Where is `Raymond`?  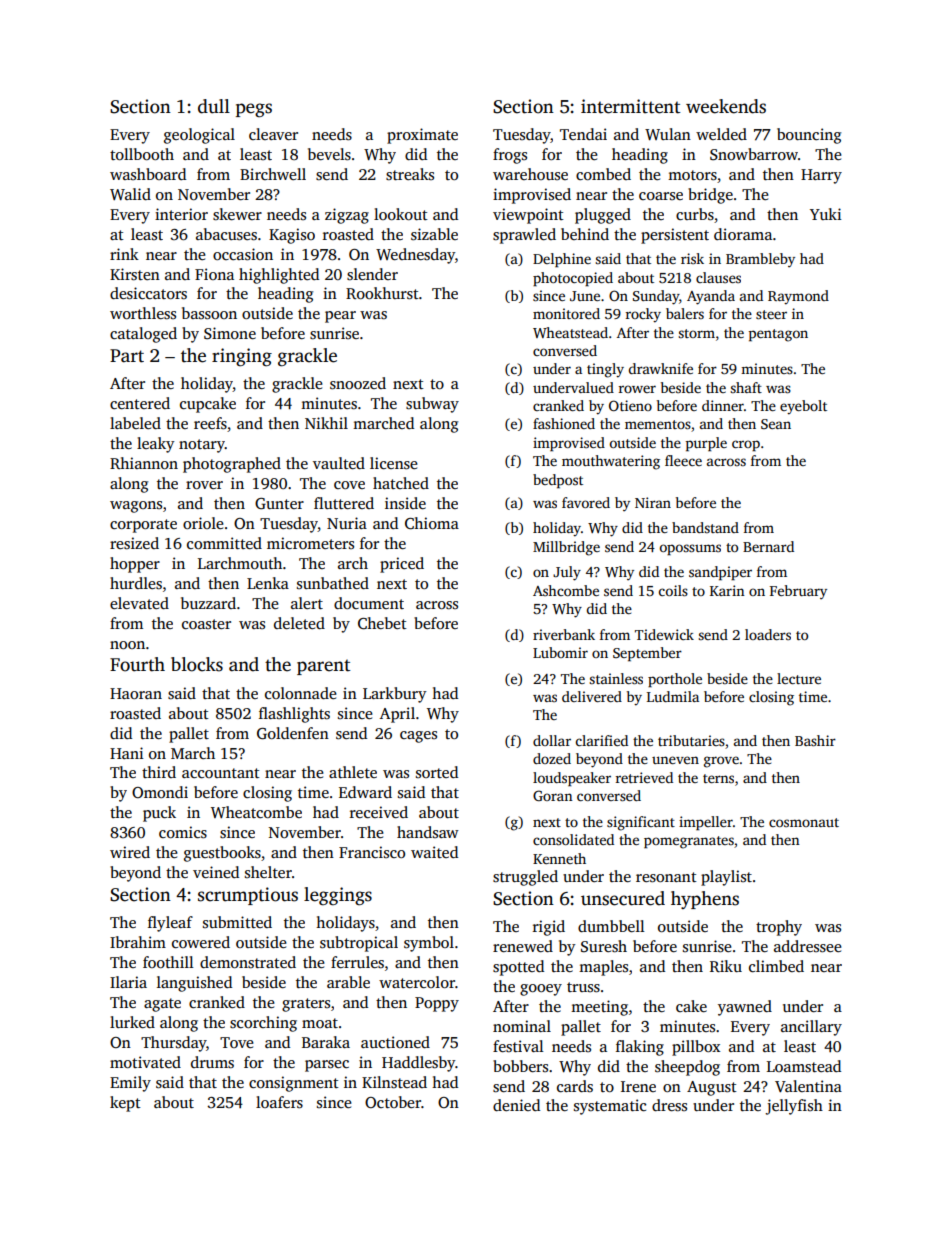
Raymond is located at coordinates (798, 297).
